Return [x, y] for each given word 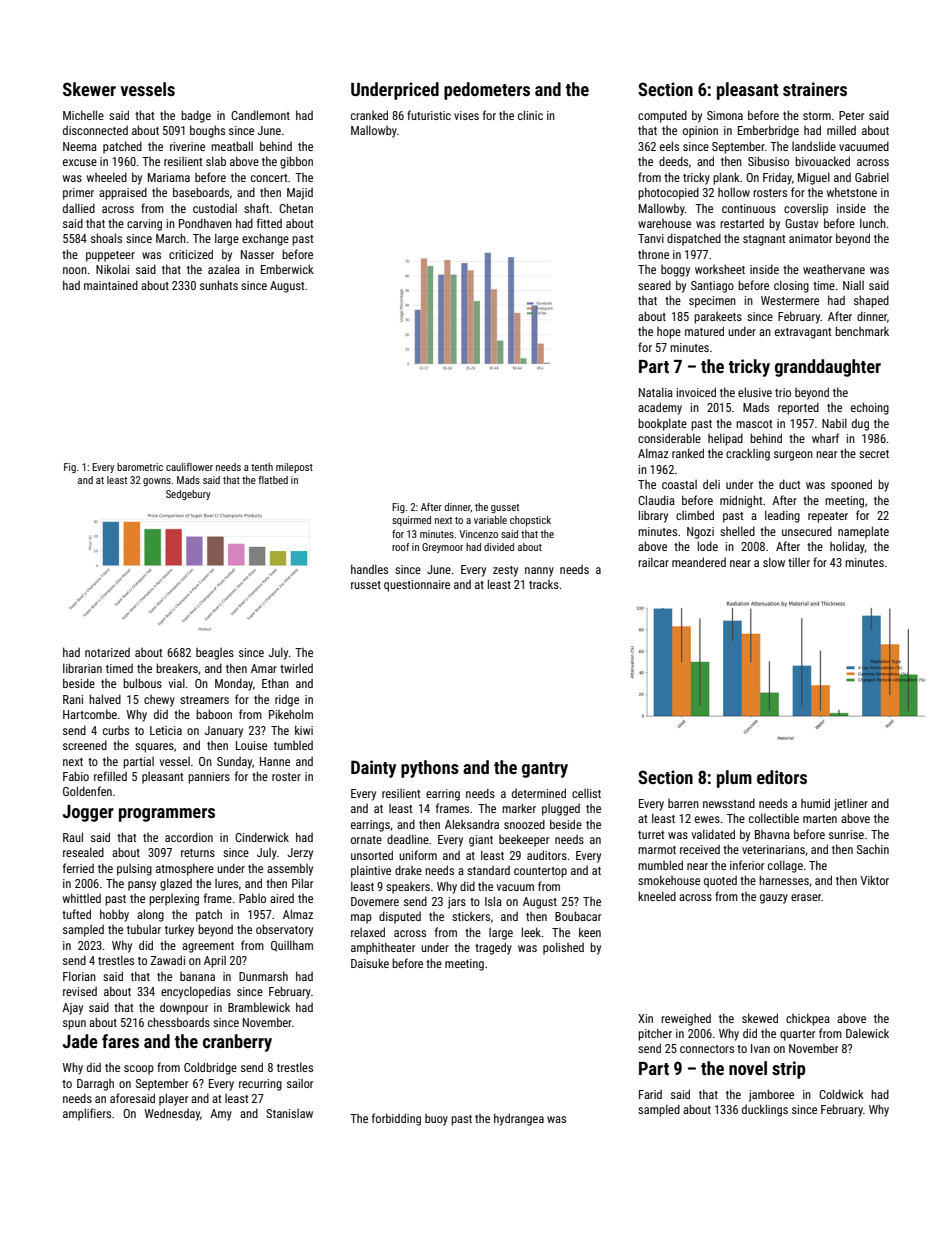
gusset [505, 508]
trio [783, 392]
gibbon [296, 162]
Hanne [275, 761]
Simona [725, 115]
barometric [140, 467]
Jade [80, 1041]
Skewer [89, 89]
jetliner [851, 805]
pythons [430, 769]
